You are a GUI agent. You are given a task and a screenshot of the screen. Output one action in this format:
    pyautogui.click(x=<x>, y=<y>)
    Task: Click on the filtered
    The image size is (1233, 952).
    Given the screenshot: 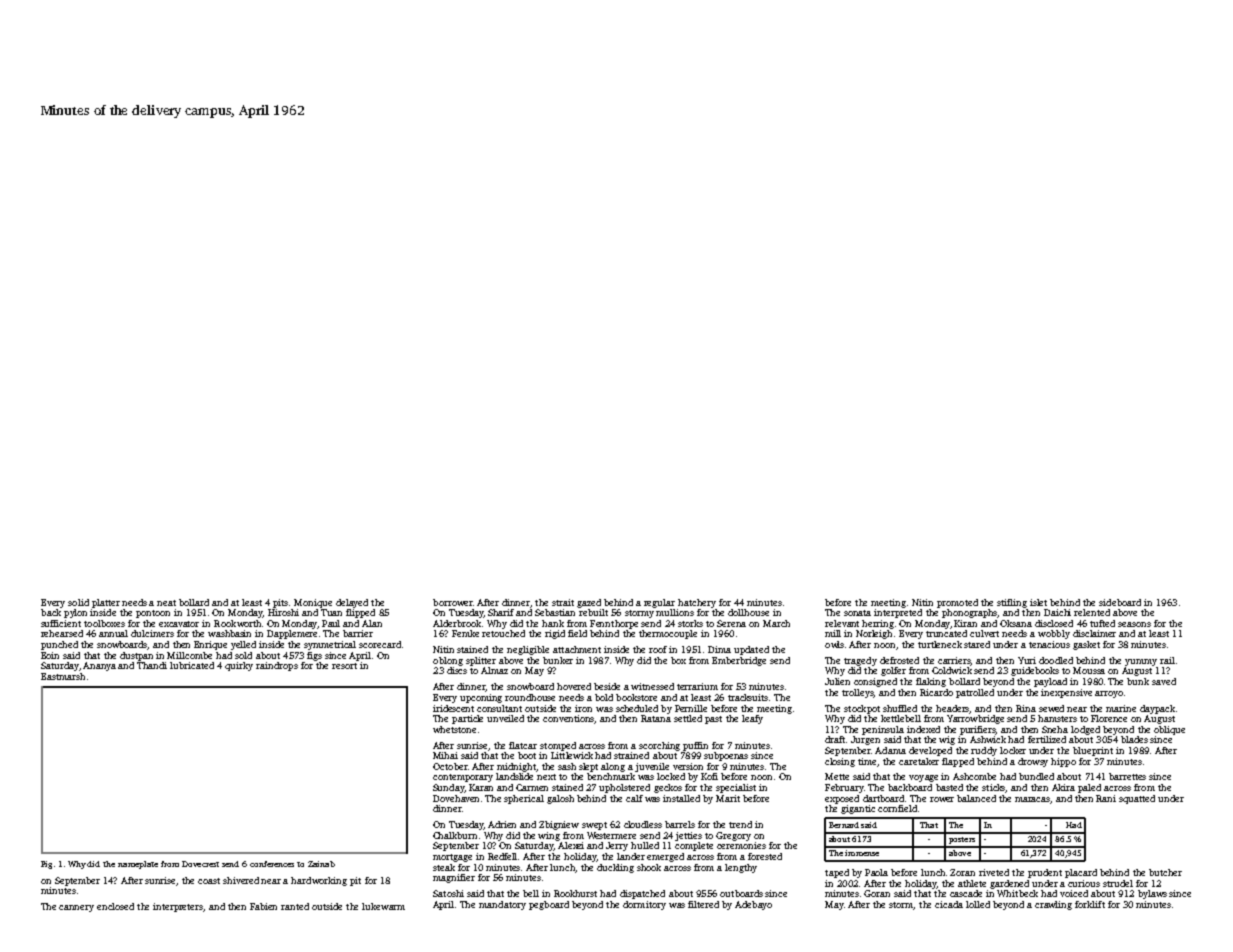 What is the action you would take?
    pyautogui.click(x=703, y=904)
